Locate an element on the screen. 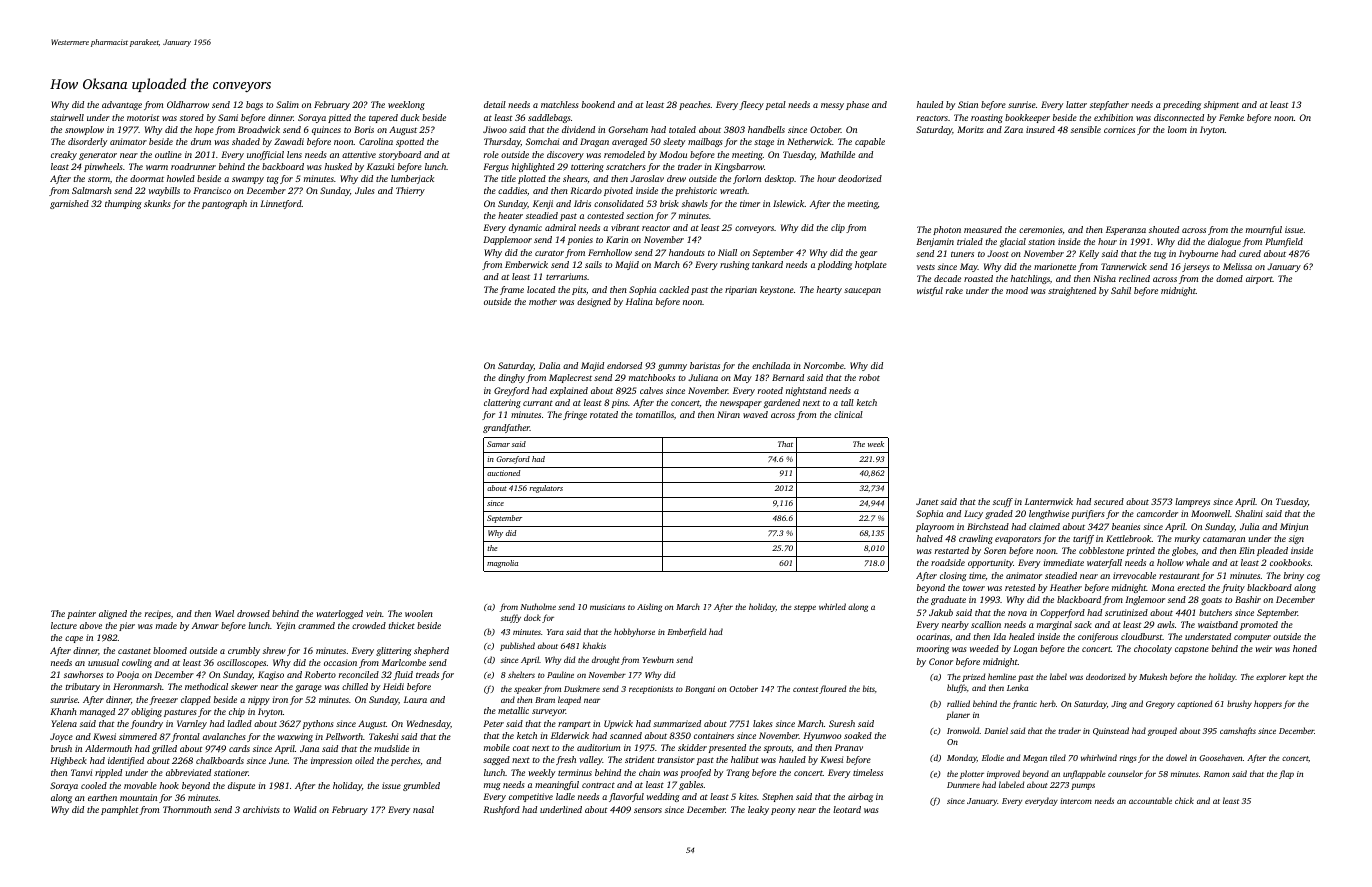 The height and width of the screenshot is (887, 1372). contract is located at coordinates (598, 785).
